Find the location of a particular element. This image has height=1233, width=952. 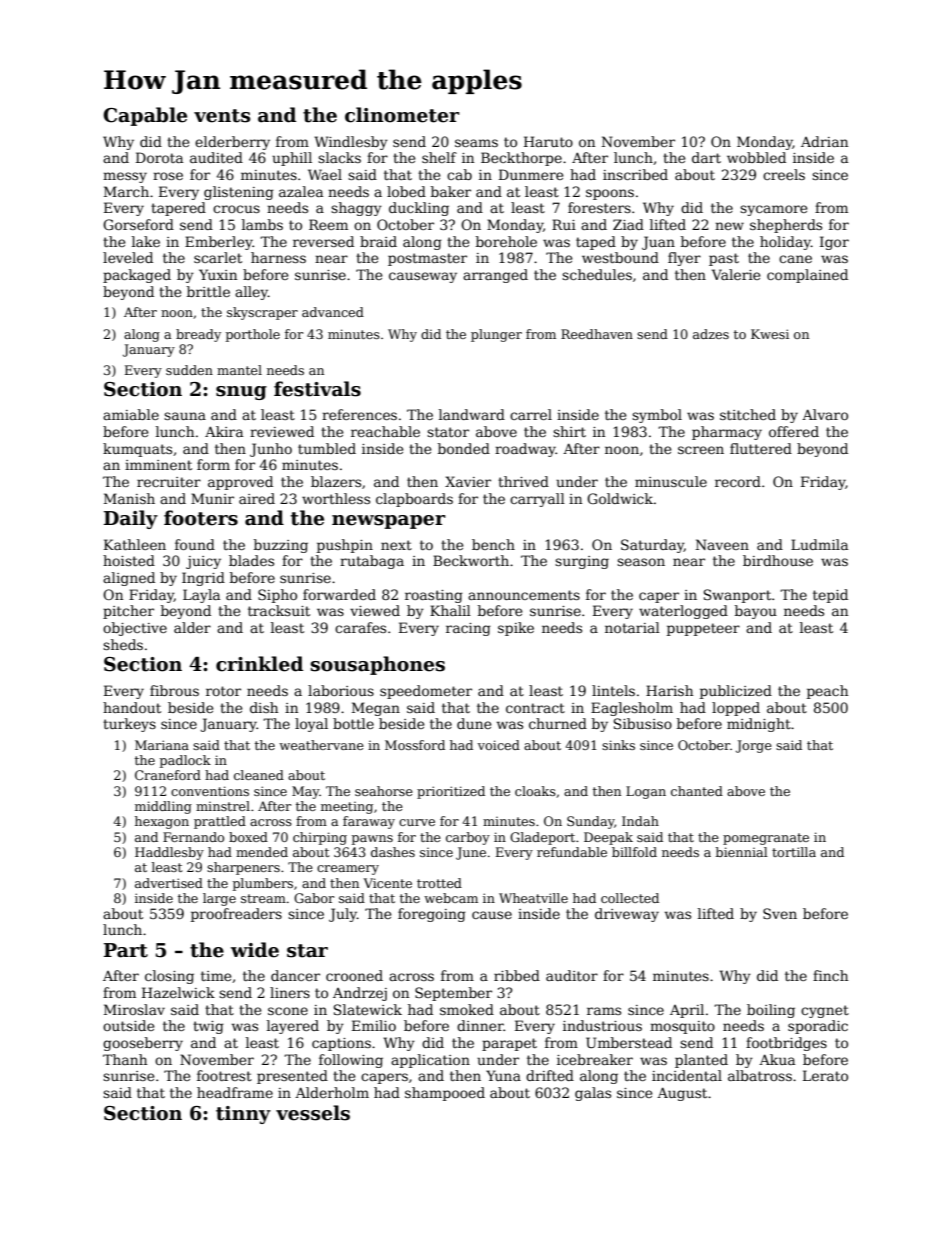

record is located at coordinates (738, 481).
